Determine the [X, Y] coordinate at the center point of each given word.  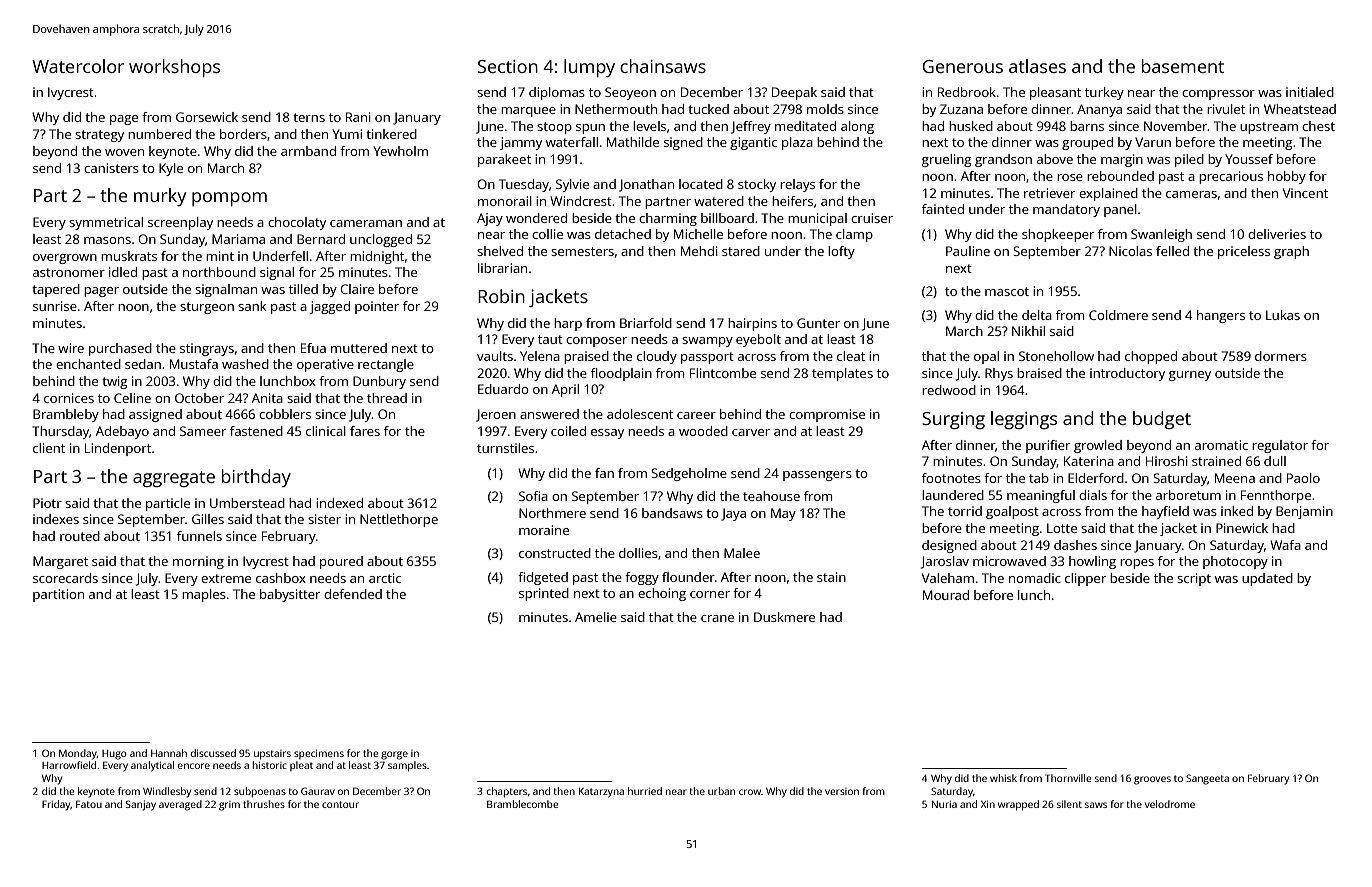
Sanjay [141, 805]
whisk [1003, 778]
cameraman [366, 223]
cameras [1191, 194]
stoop [554, 128]
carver [751, 432]
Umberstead [247, 503]
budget [1162, 420]
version [842, 791]
